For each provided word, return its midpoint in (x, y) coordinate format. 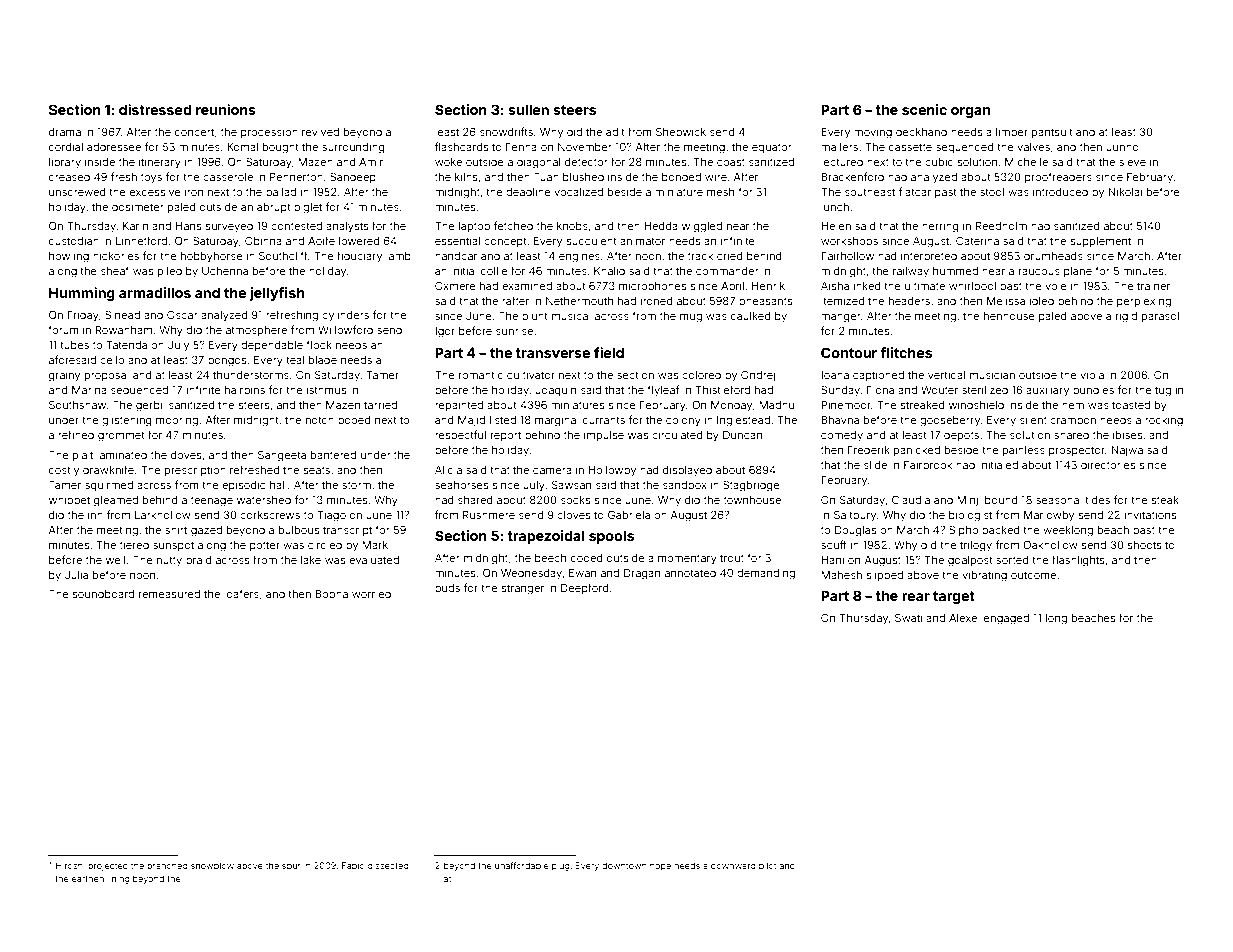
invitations (1151, 515)
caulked (751, 316)
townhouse (752, 500)
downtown (624, 865)
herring (940, 227)
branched (167, 865)
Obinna (263, 240)
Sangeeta (282, 456)
